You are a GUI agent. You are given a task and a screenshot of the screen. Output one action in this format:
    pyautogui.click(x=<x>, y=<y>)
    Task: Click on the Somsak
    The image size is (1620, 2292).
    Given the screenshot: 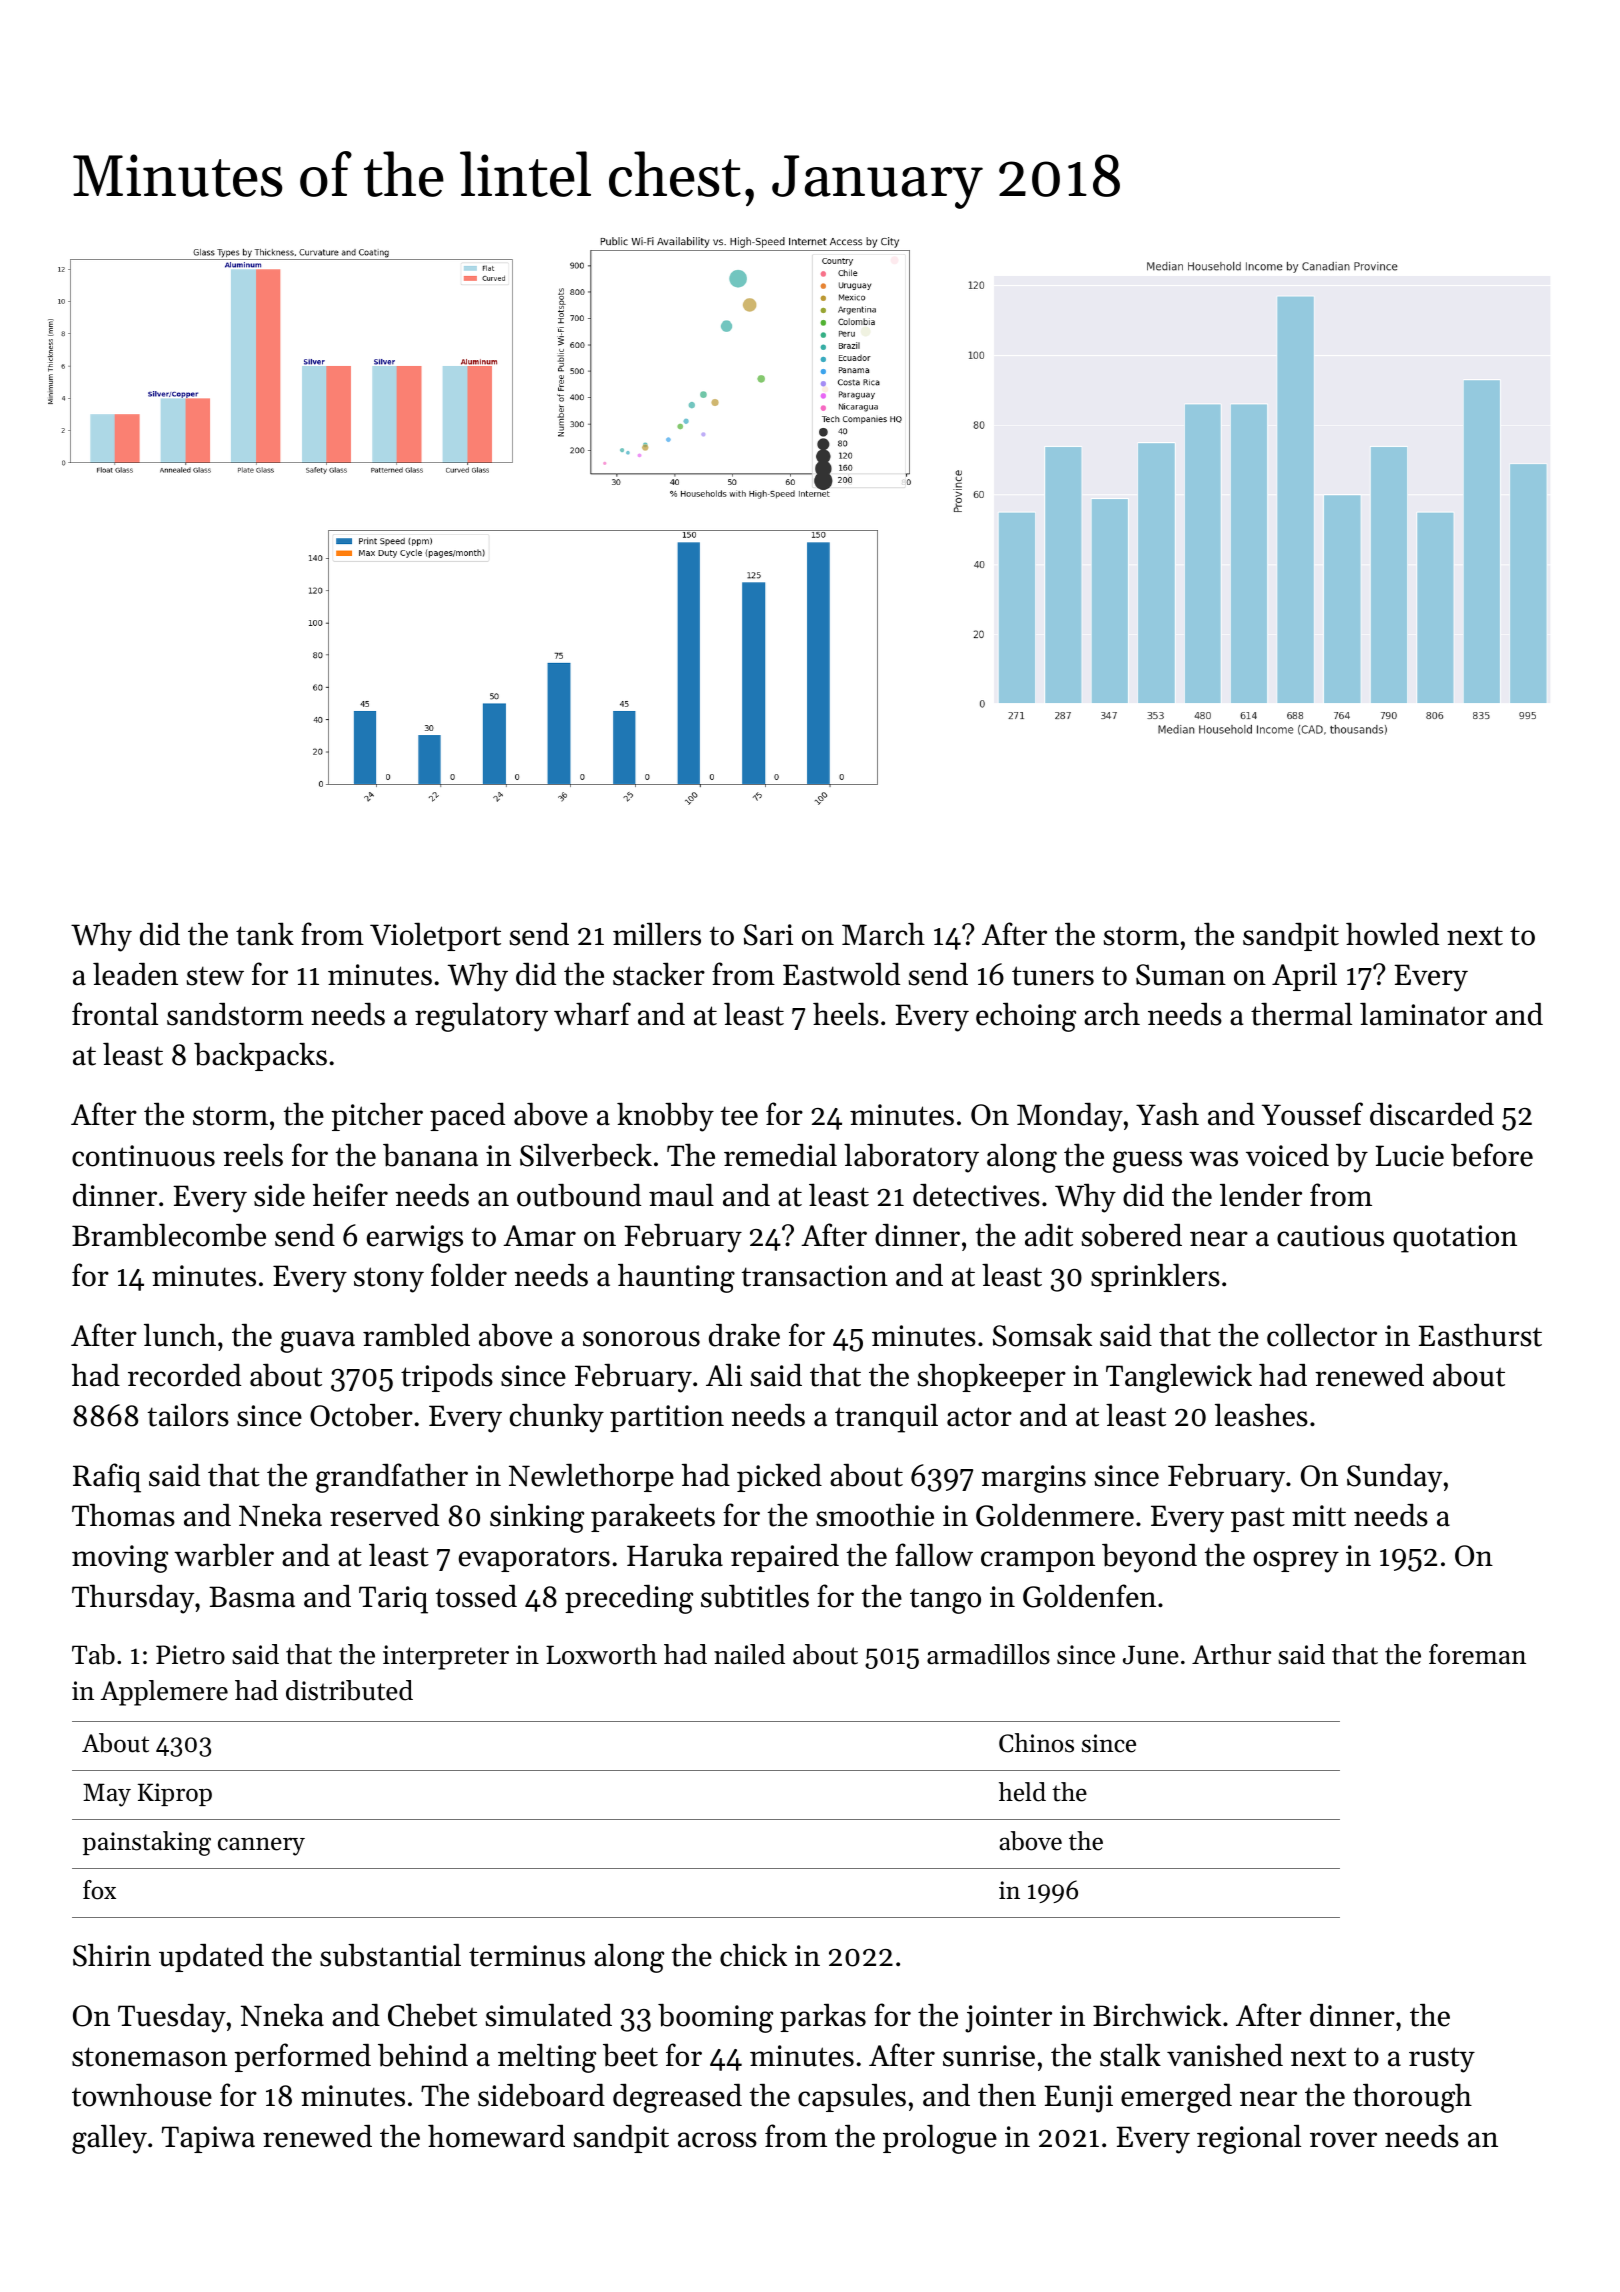 What is the action you would take?
    pyautogui.click(x=1042, y=1335)
